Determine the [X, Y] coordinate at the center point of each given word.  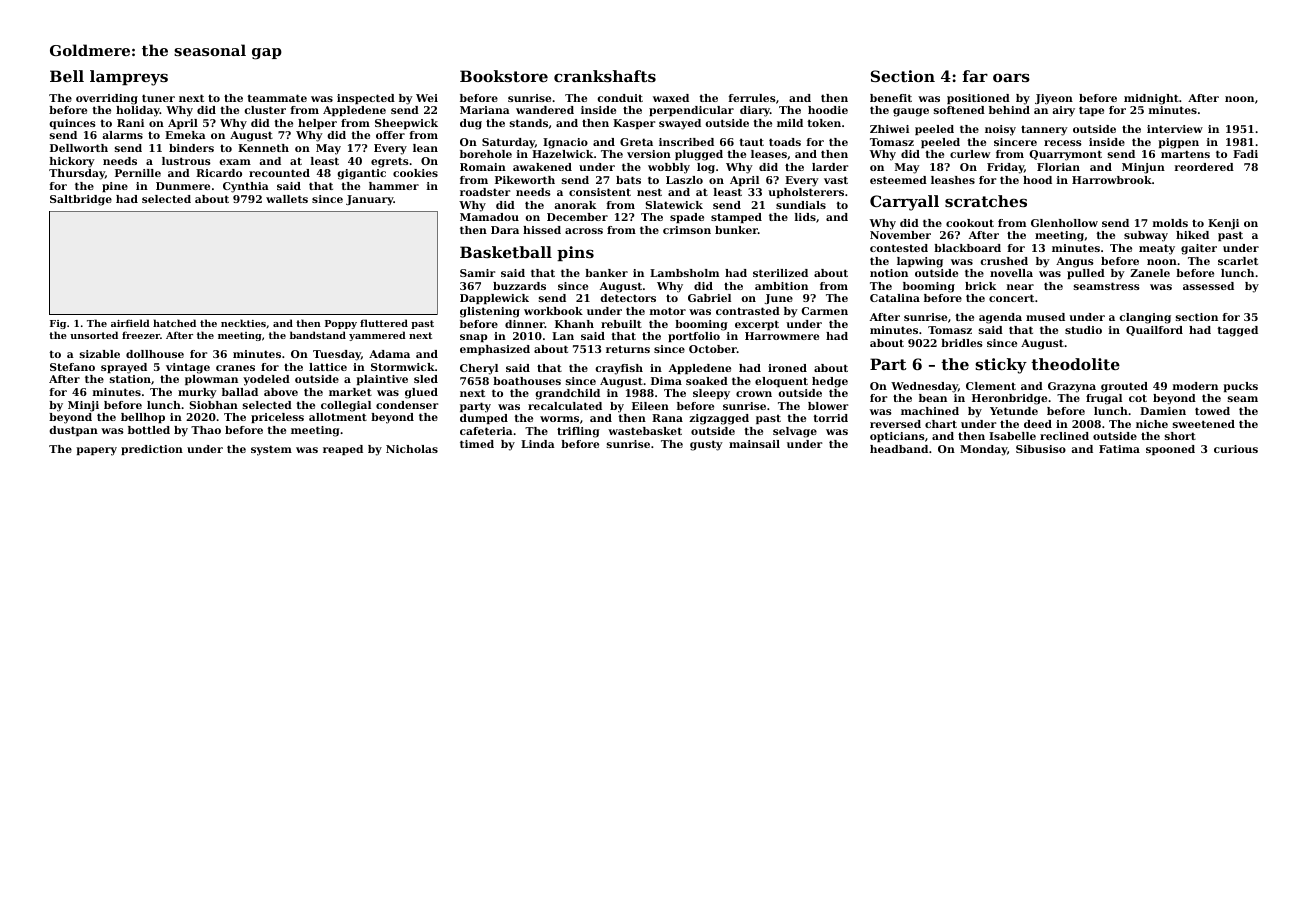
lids [805, 217]
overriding [107, 99]
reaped [343, 450]
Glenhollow [1064, 223]
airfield [130, 323]
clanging [1145, 318]
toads [785, 142]
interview [1175, 129]
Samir [478, 273]
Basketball [506, 252]
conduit [620, 98]
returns [628, 349]
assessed [1208, 286]
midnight [1151, 99]
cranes [235, 368]
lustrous [186, 161]
